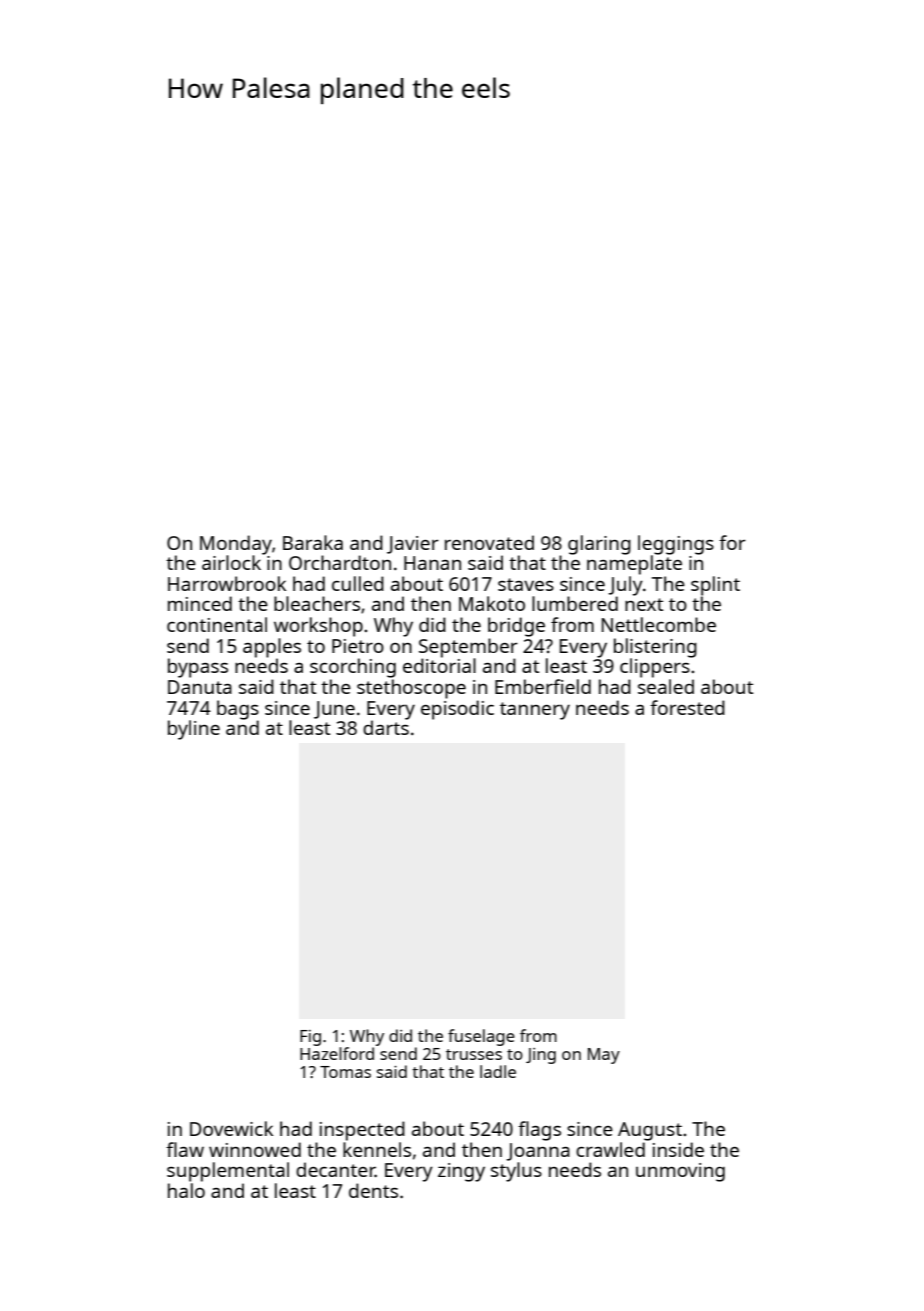 The width and height of the image is (924, 1311). What do you see at coordinates (238, 710) in the image?
I see `bags` at bounding box center [238, 710].
